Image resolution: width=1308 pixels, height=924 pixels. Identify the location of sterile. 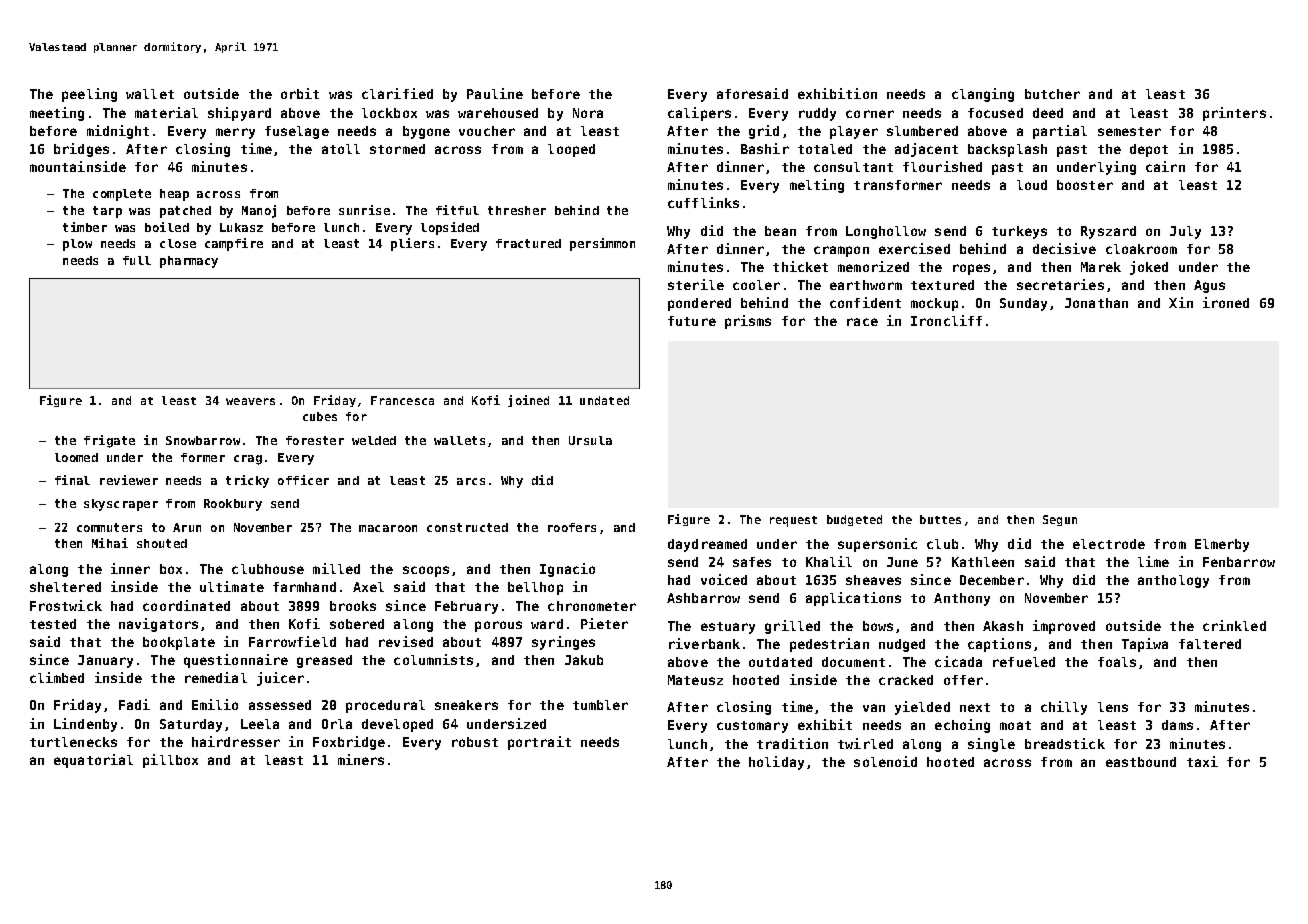
(696, 284).
